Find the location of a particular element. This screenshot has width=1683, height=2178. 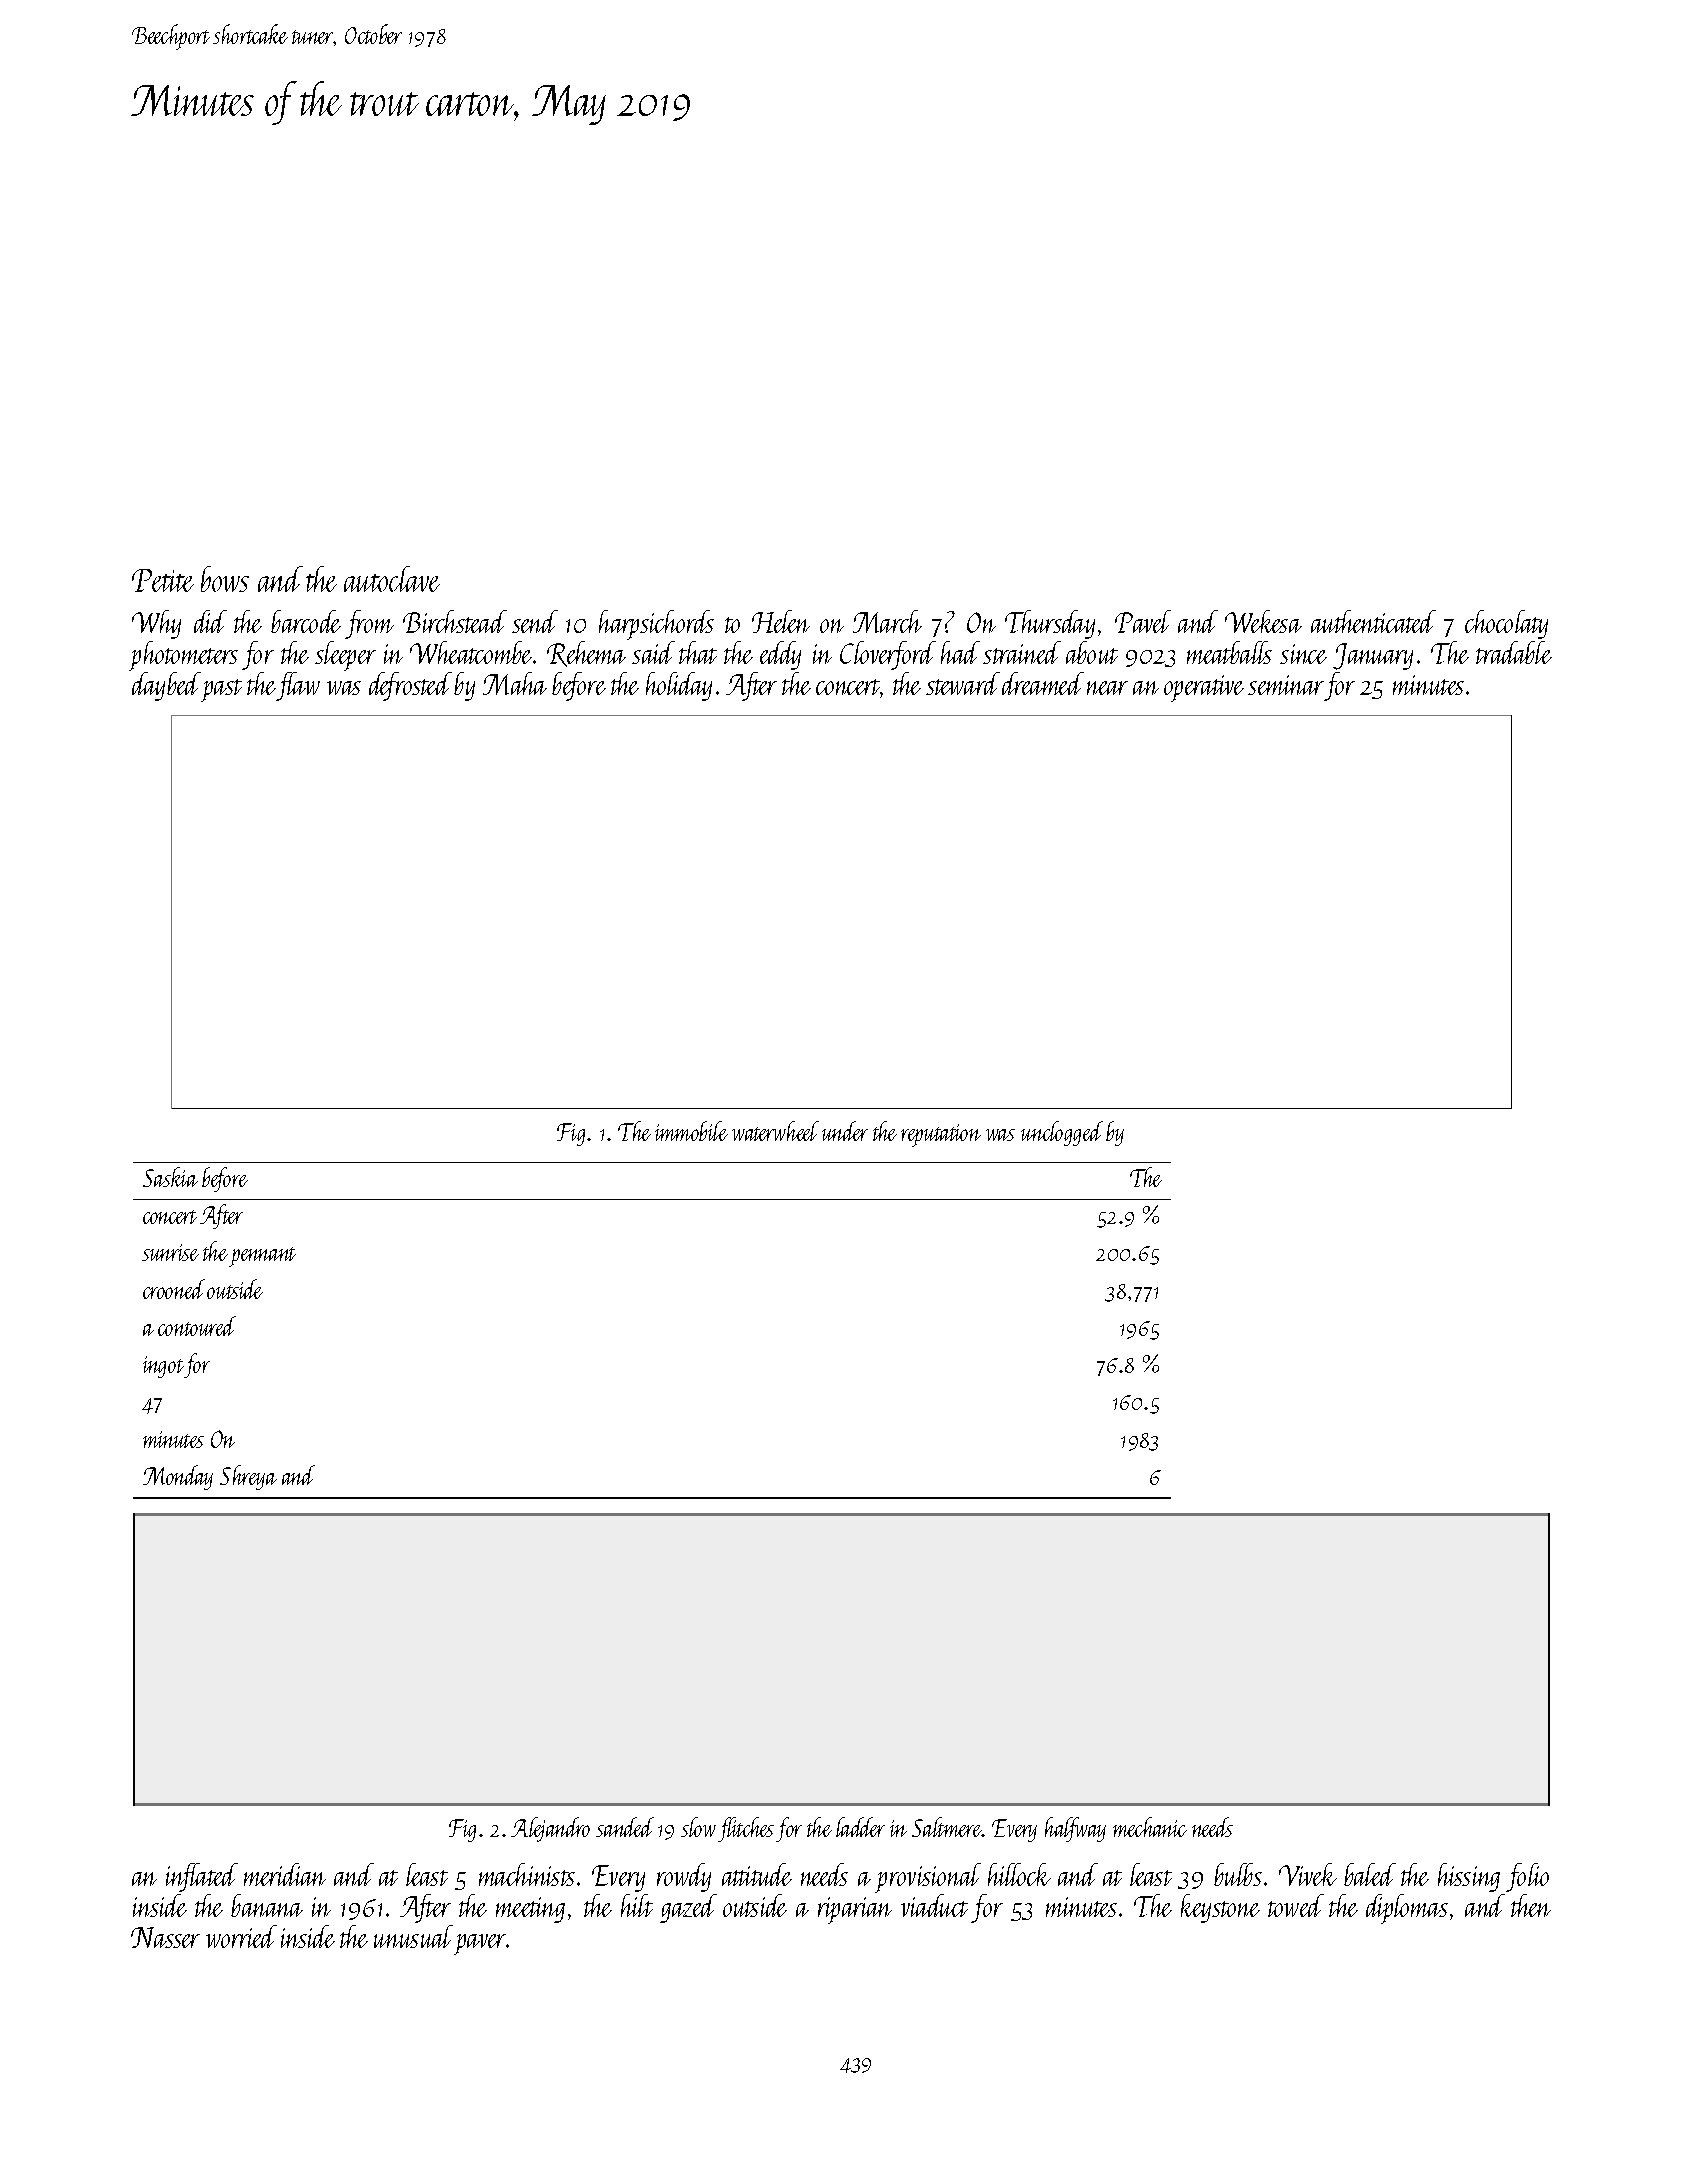

chocolaty is located at coordinates (1506, 624).
